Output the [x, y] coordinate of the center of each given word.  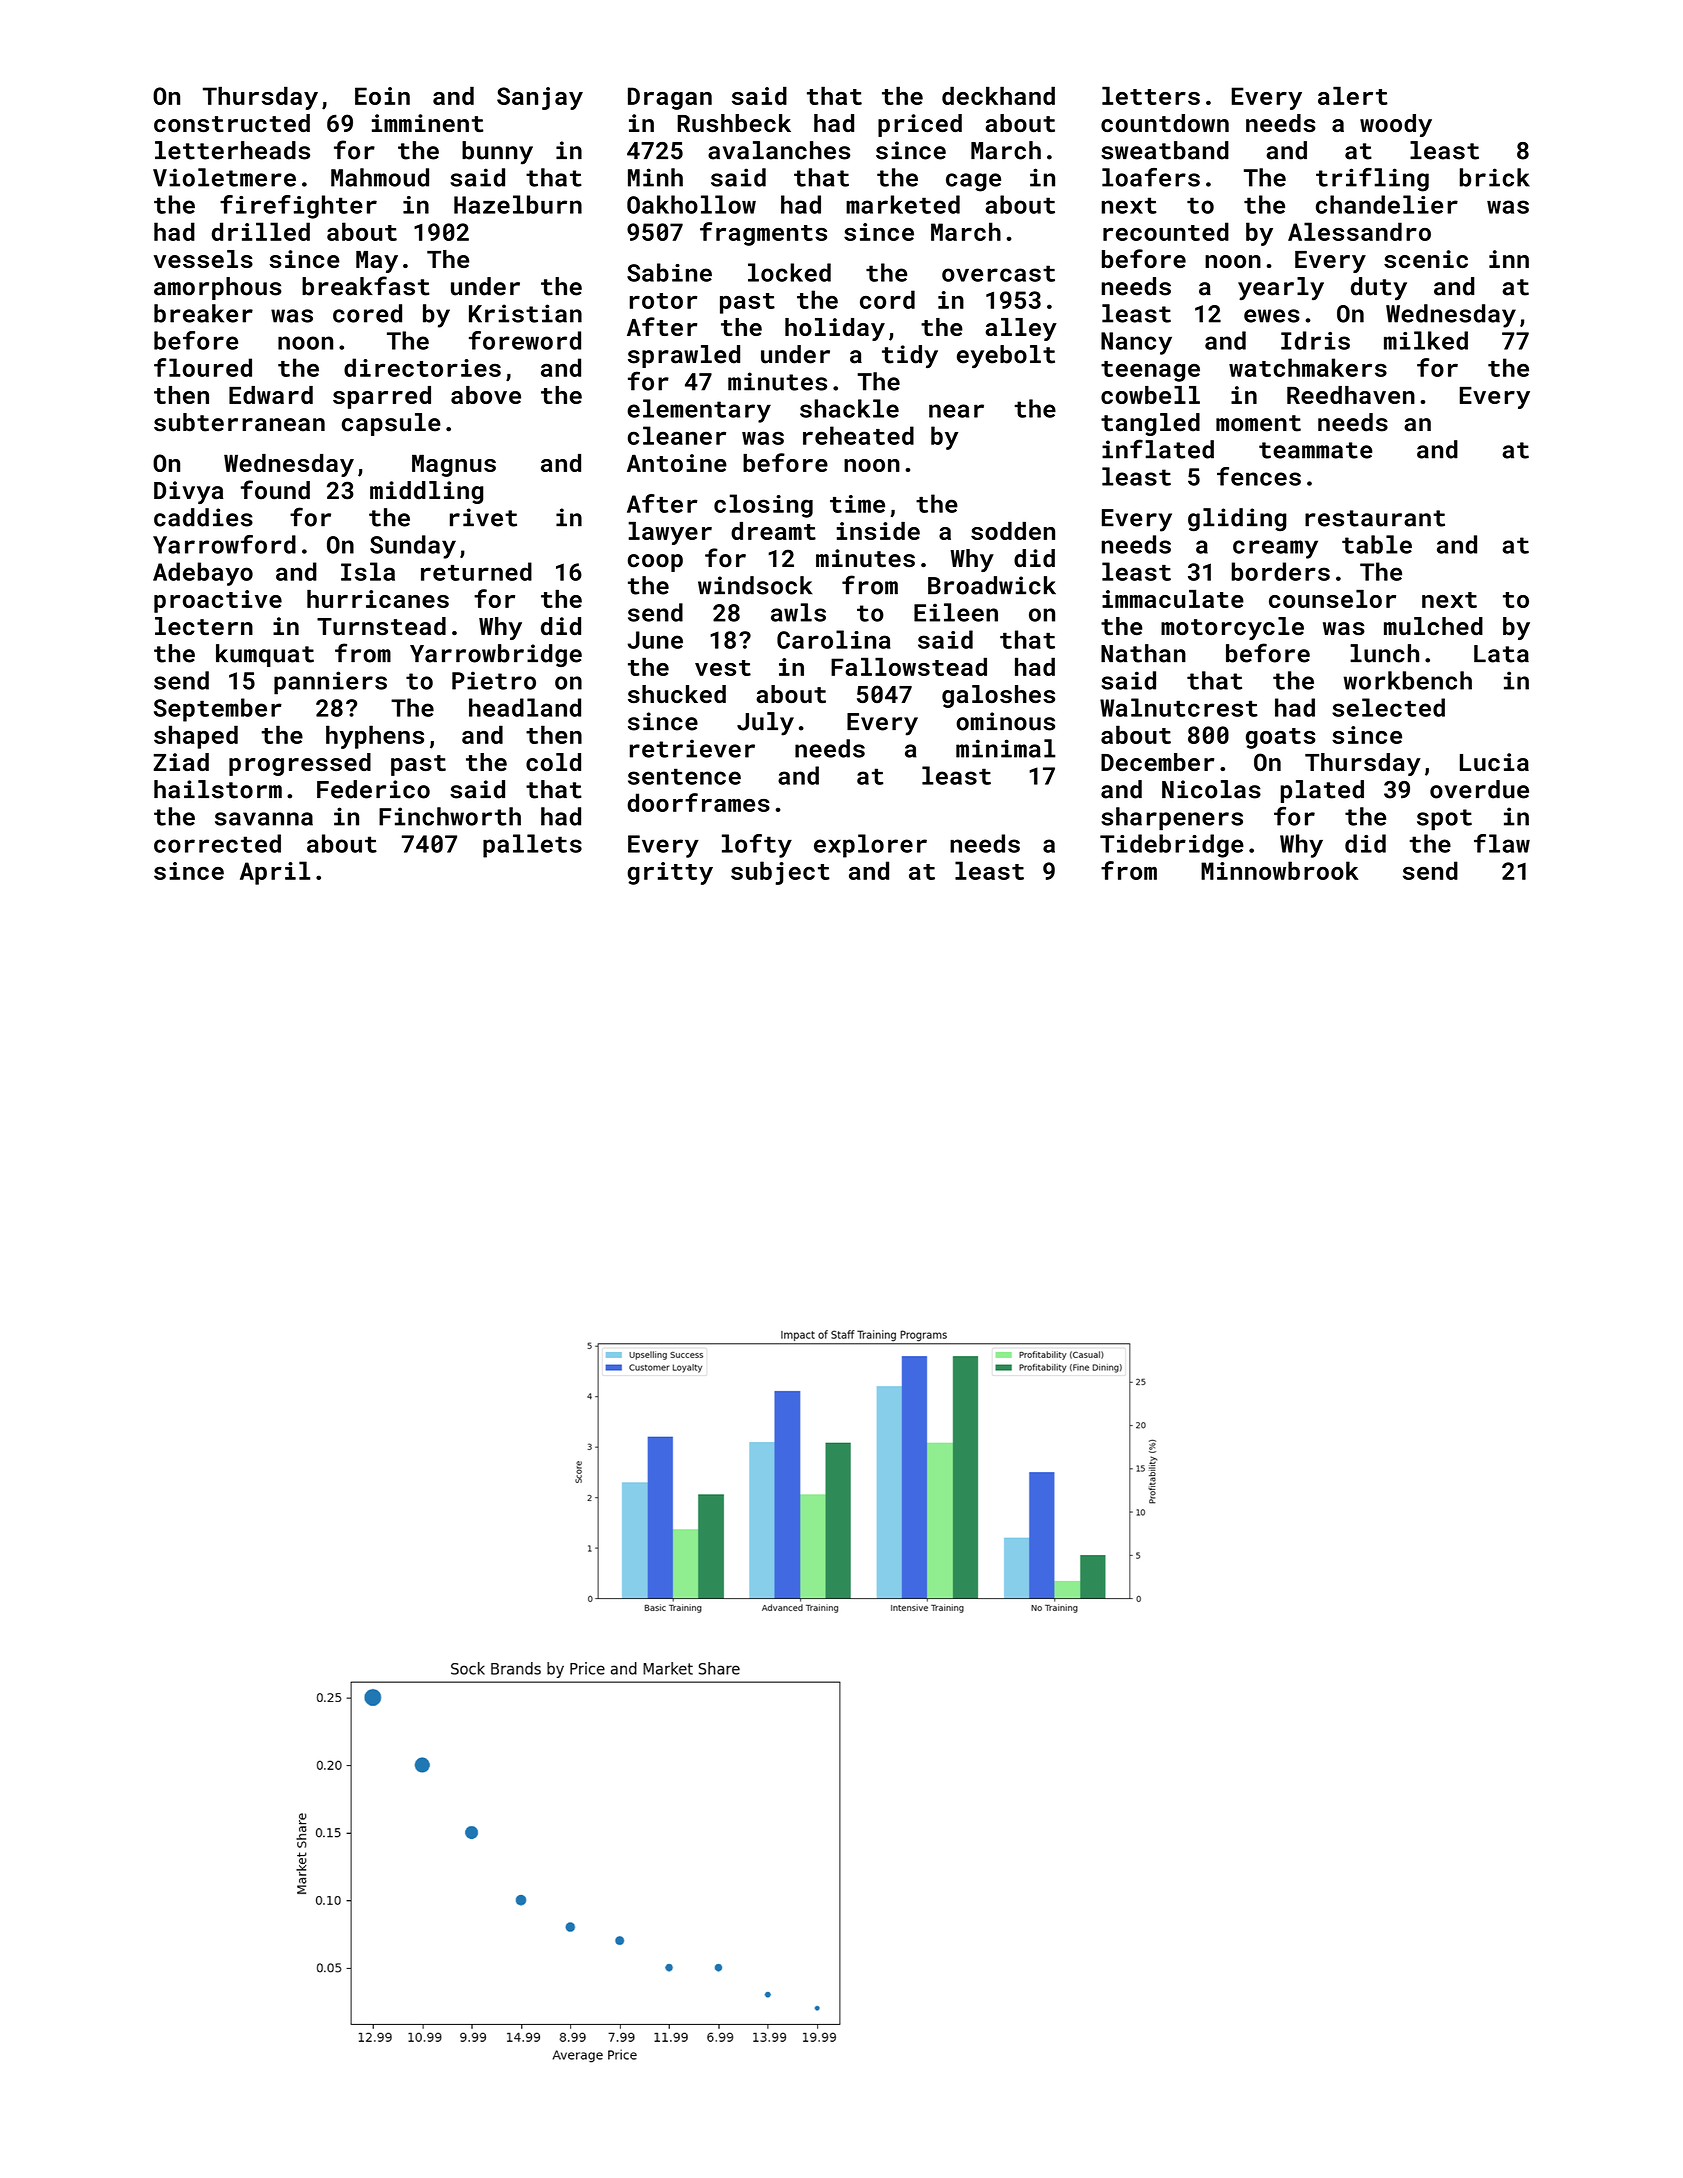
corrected [217, 843]
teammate [1316, 450]
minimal [1006, 748]
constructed [232, 123]
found [275, 490]
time [857, 504]
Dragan [670, 98]
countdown [1165, 123]
